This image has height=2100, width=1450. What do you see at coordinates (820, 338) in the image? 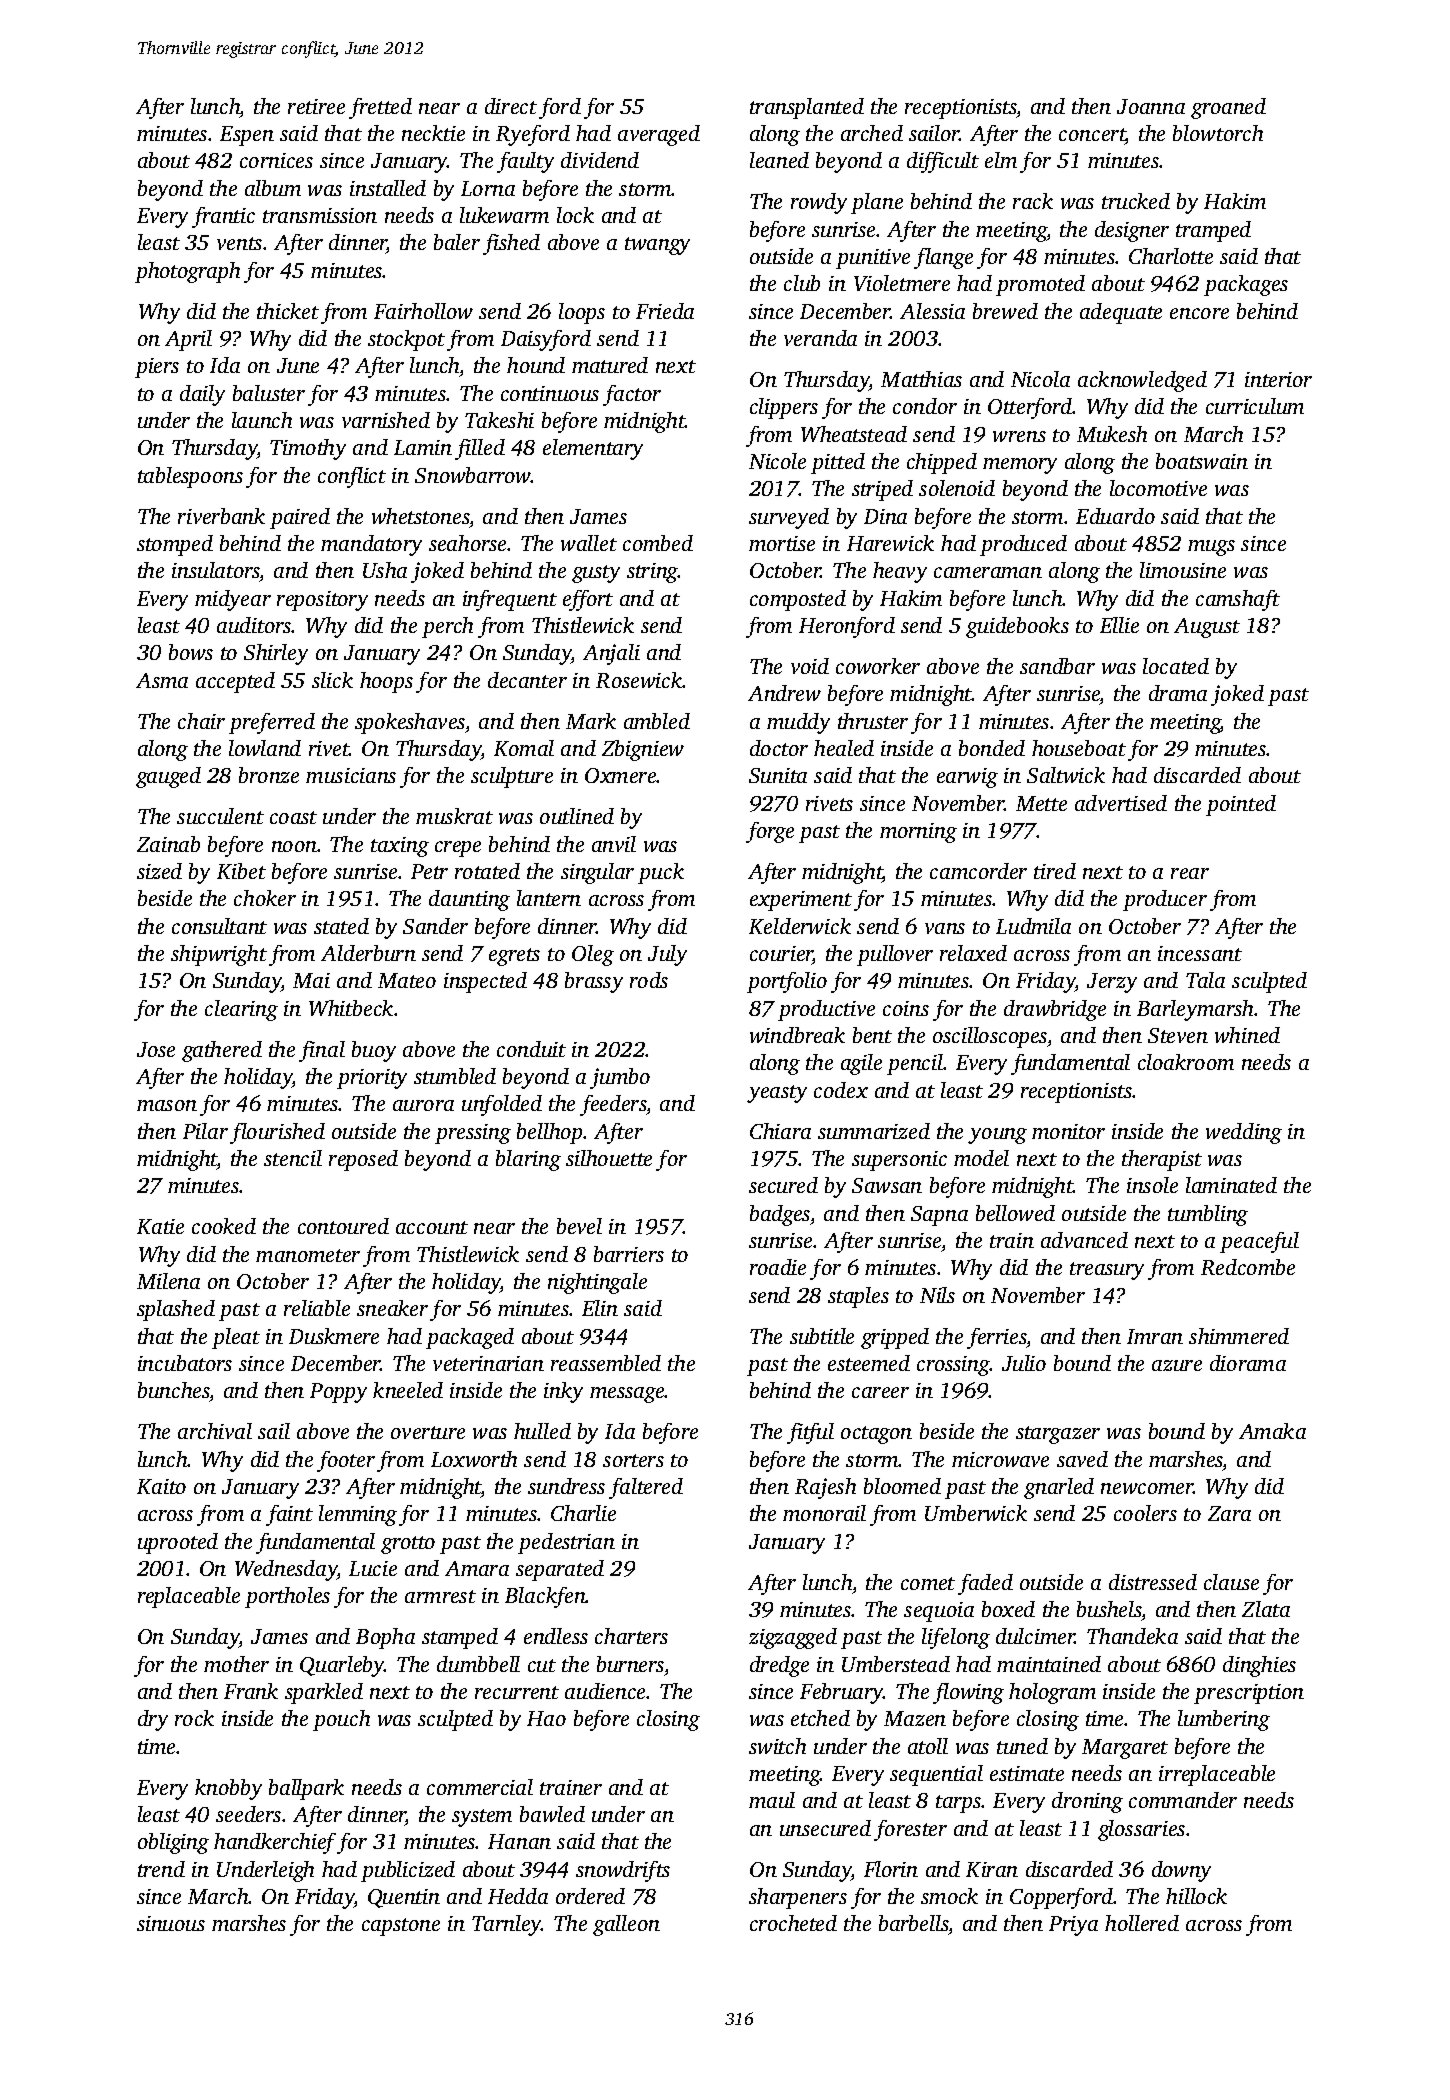
I see `veranda` at bounding box center [820, 338].
